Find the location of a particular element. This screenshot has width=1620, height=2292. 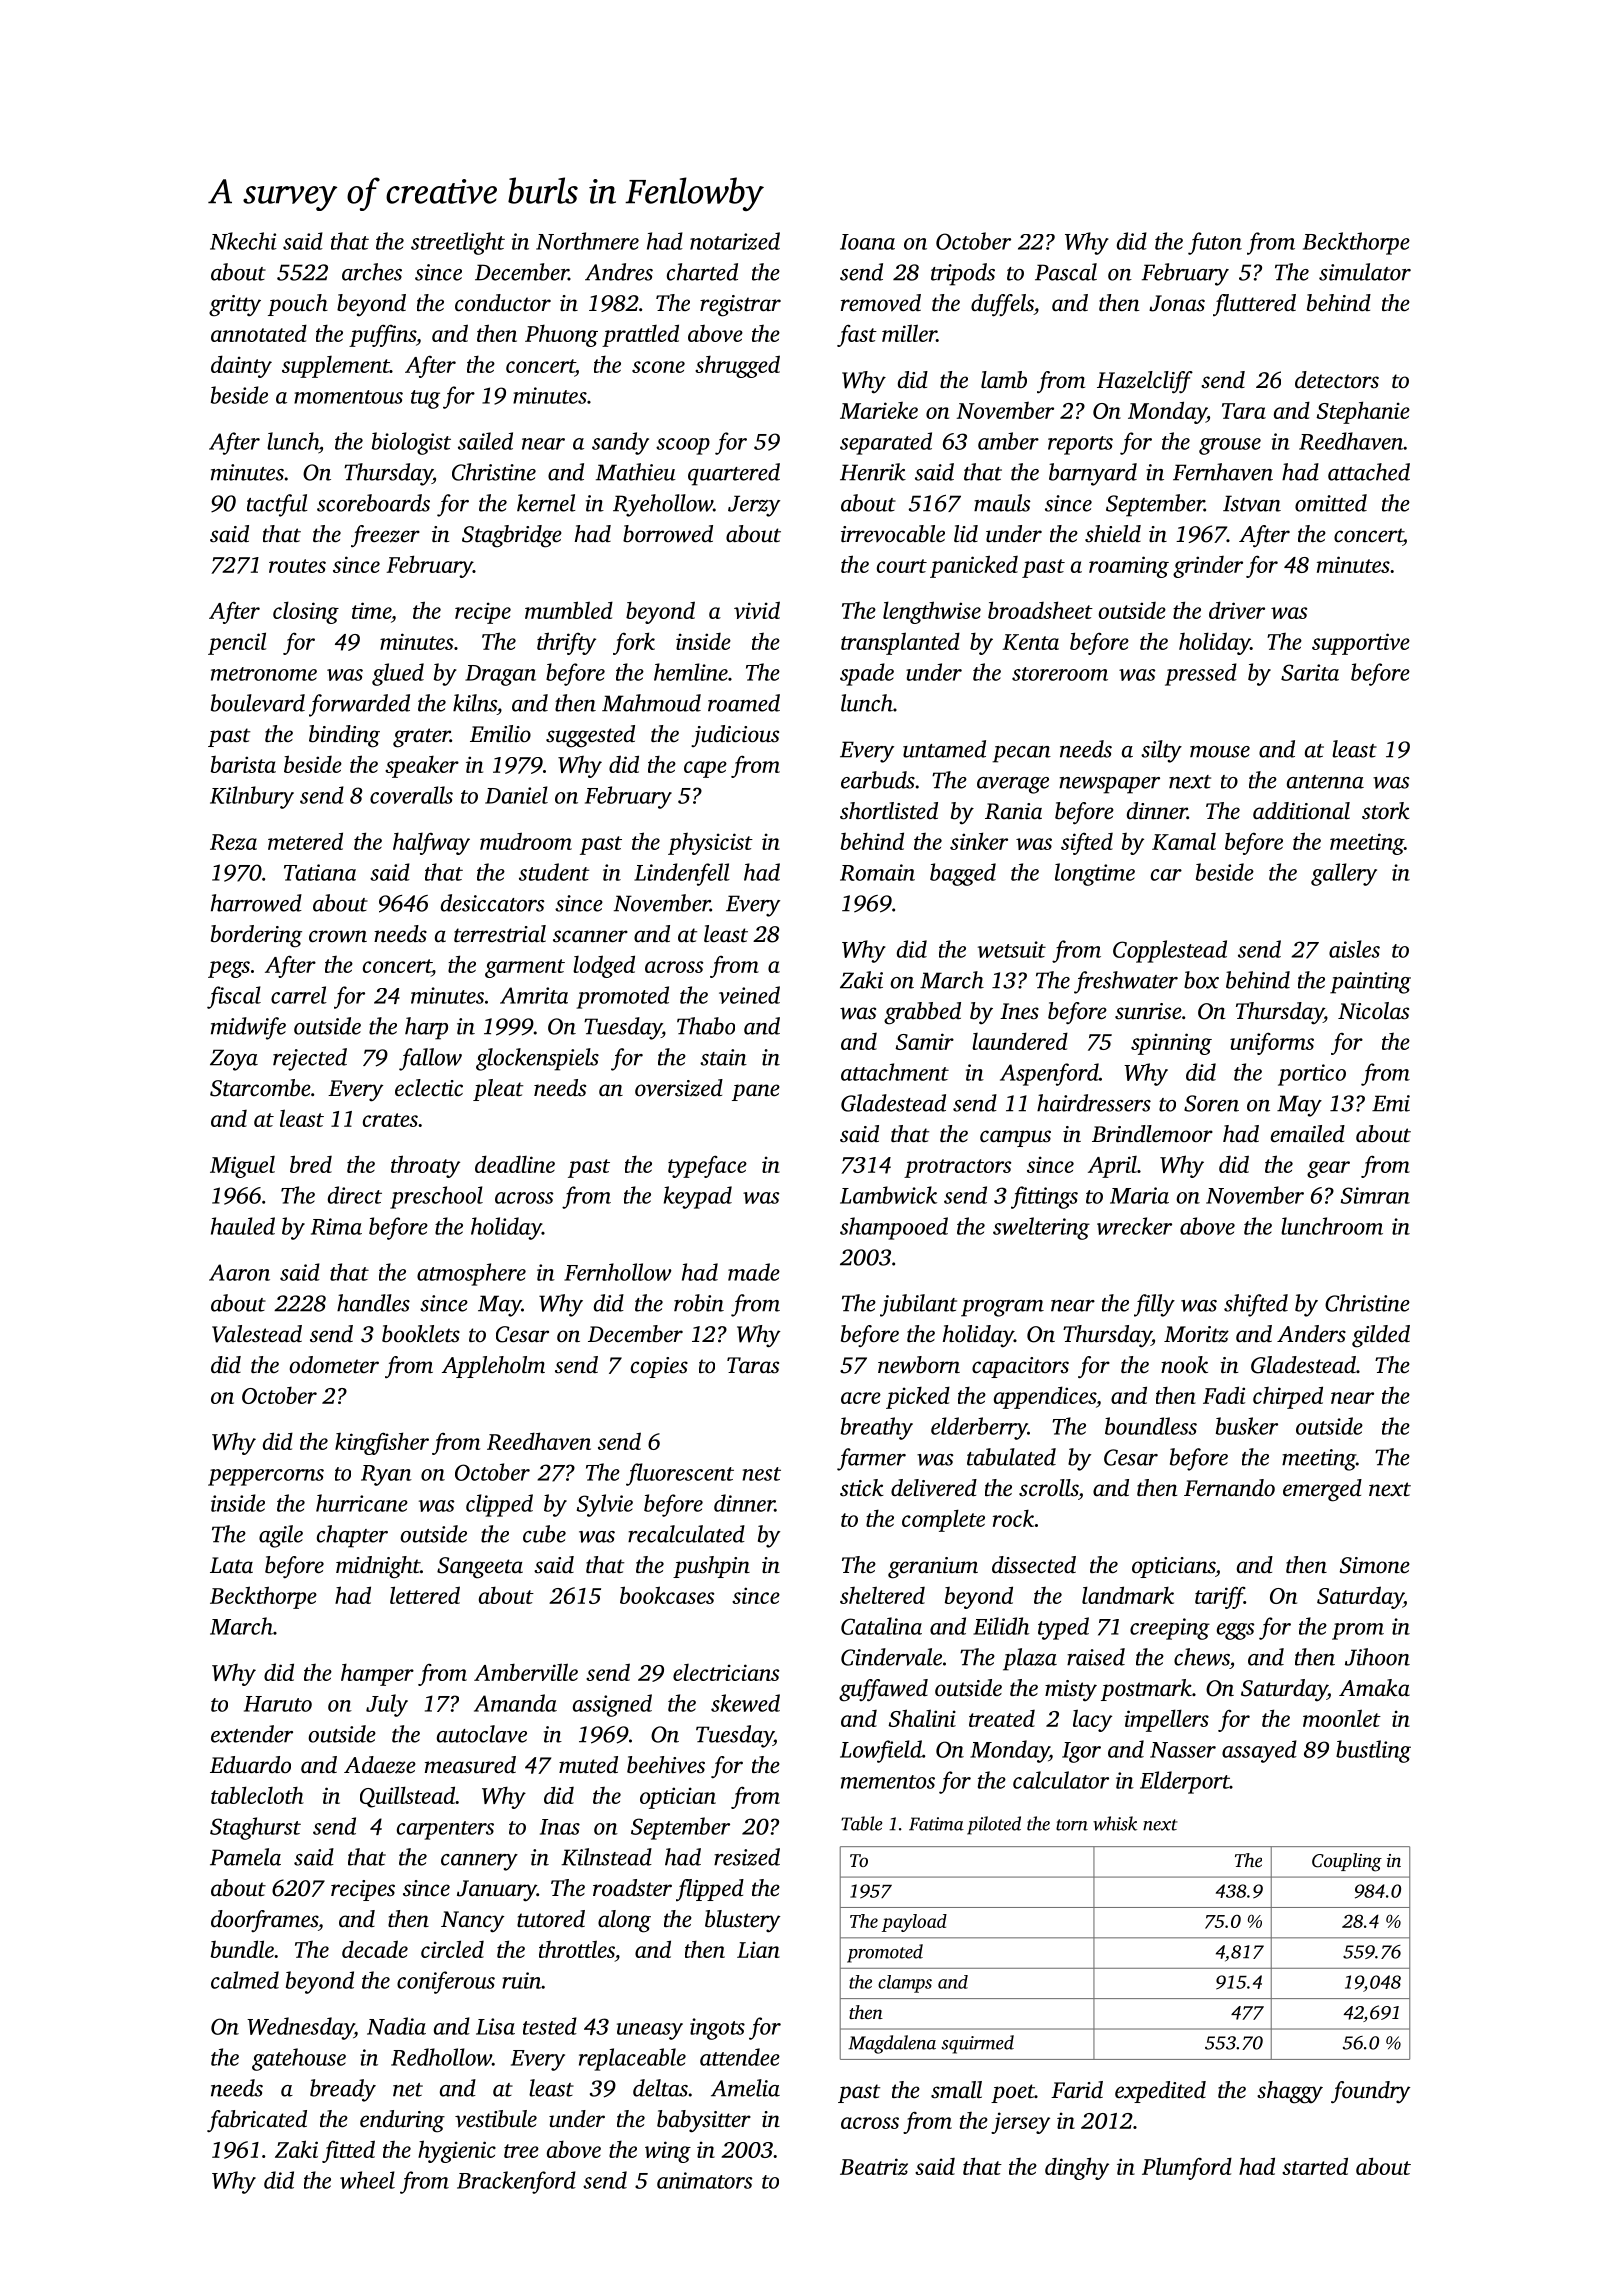

blustery is located at coordinates (743, 1921).
